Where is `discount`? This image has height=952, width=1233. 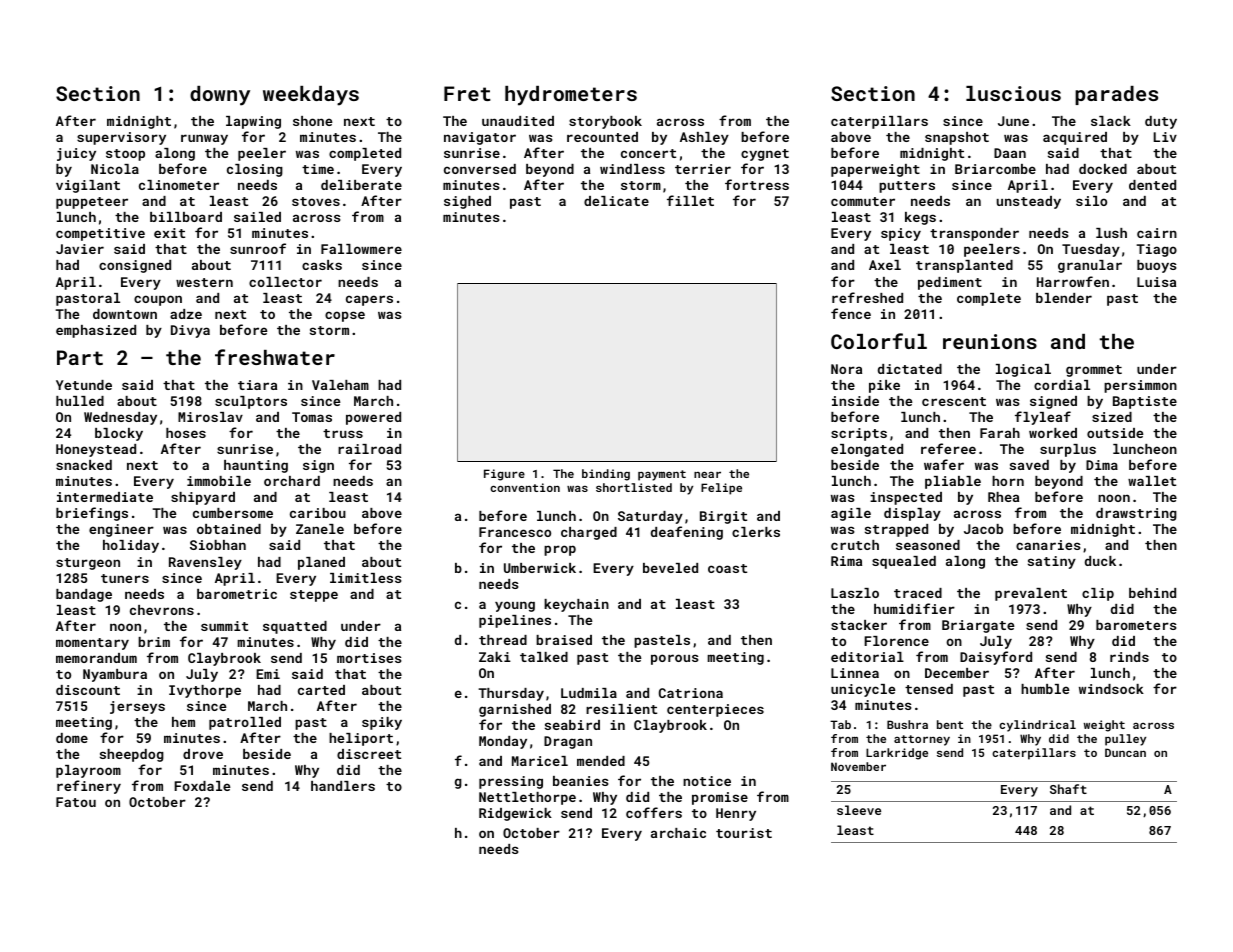
discount is located at coordinates (88, 690).
